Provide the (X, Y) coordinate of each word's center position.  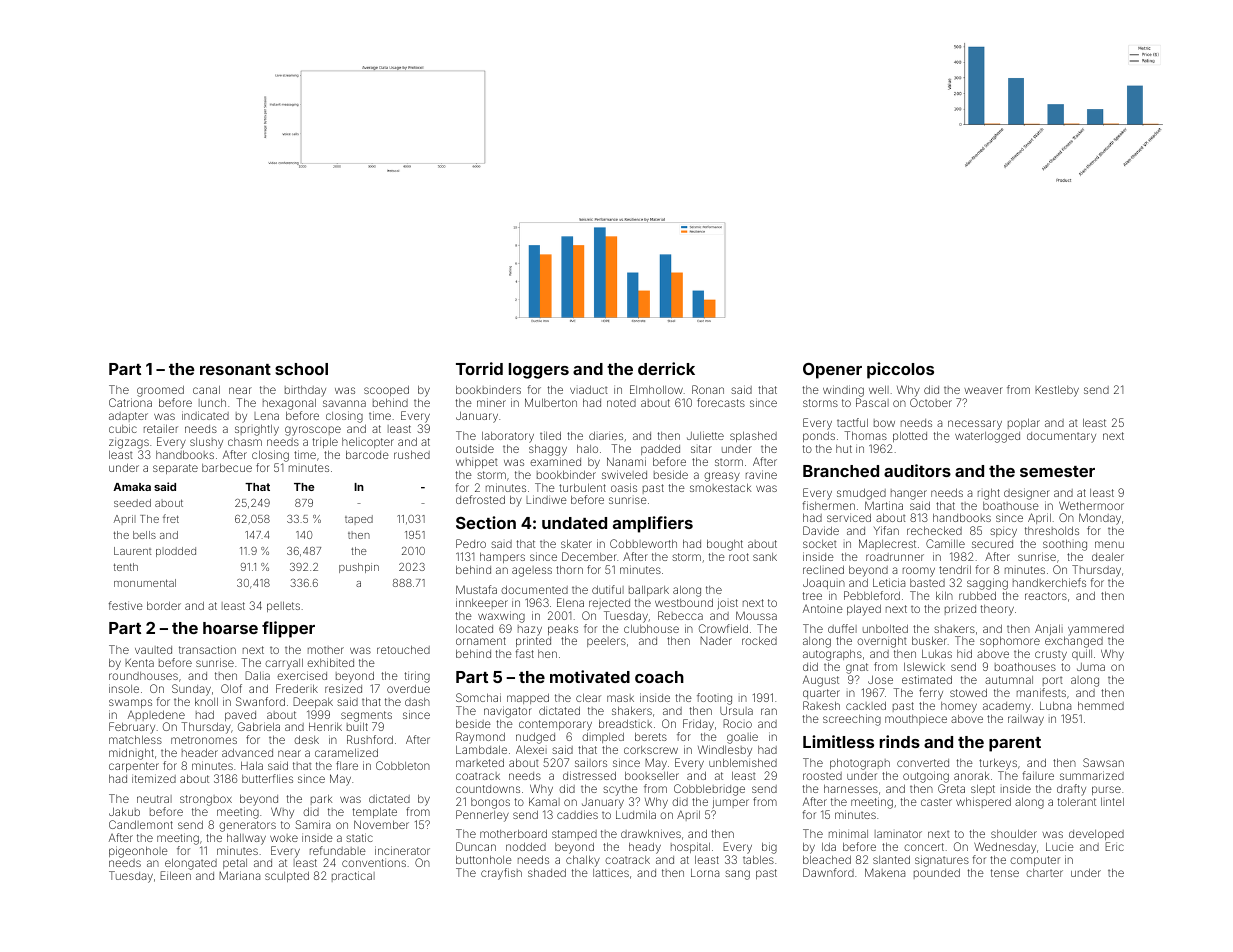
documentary (1061, 437)
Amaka (132, 487)
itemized (154, 778)
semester (1057, 471)
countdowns (488, 789)
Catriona (130, 402)
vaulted (153, 650)
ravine (761, 474)
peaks (563, 629)
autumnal (1009, 680)
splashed (753, 436)
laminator (898, 834)
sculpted (287, 876)
